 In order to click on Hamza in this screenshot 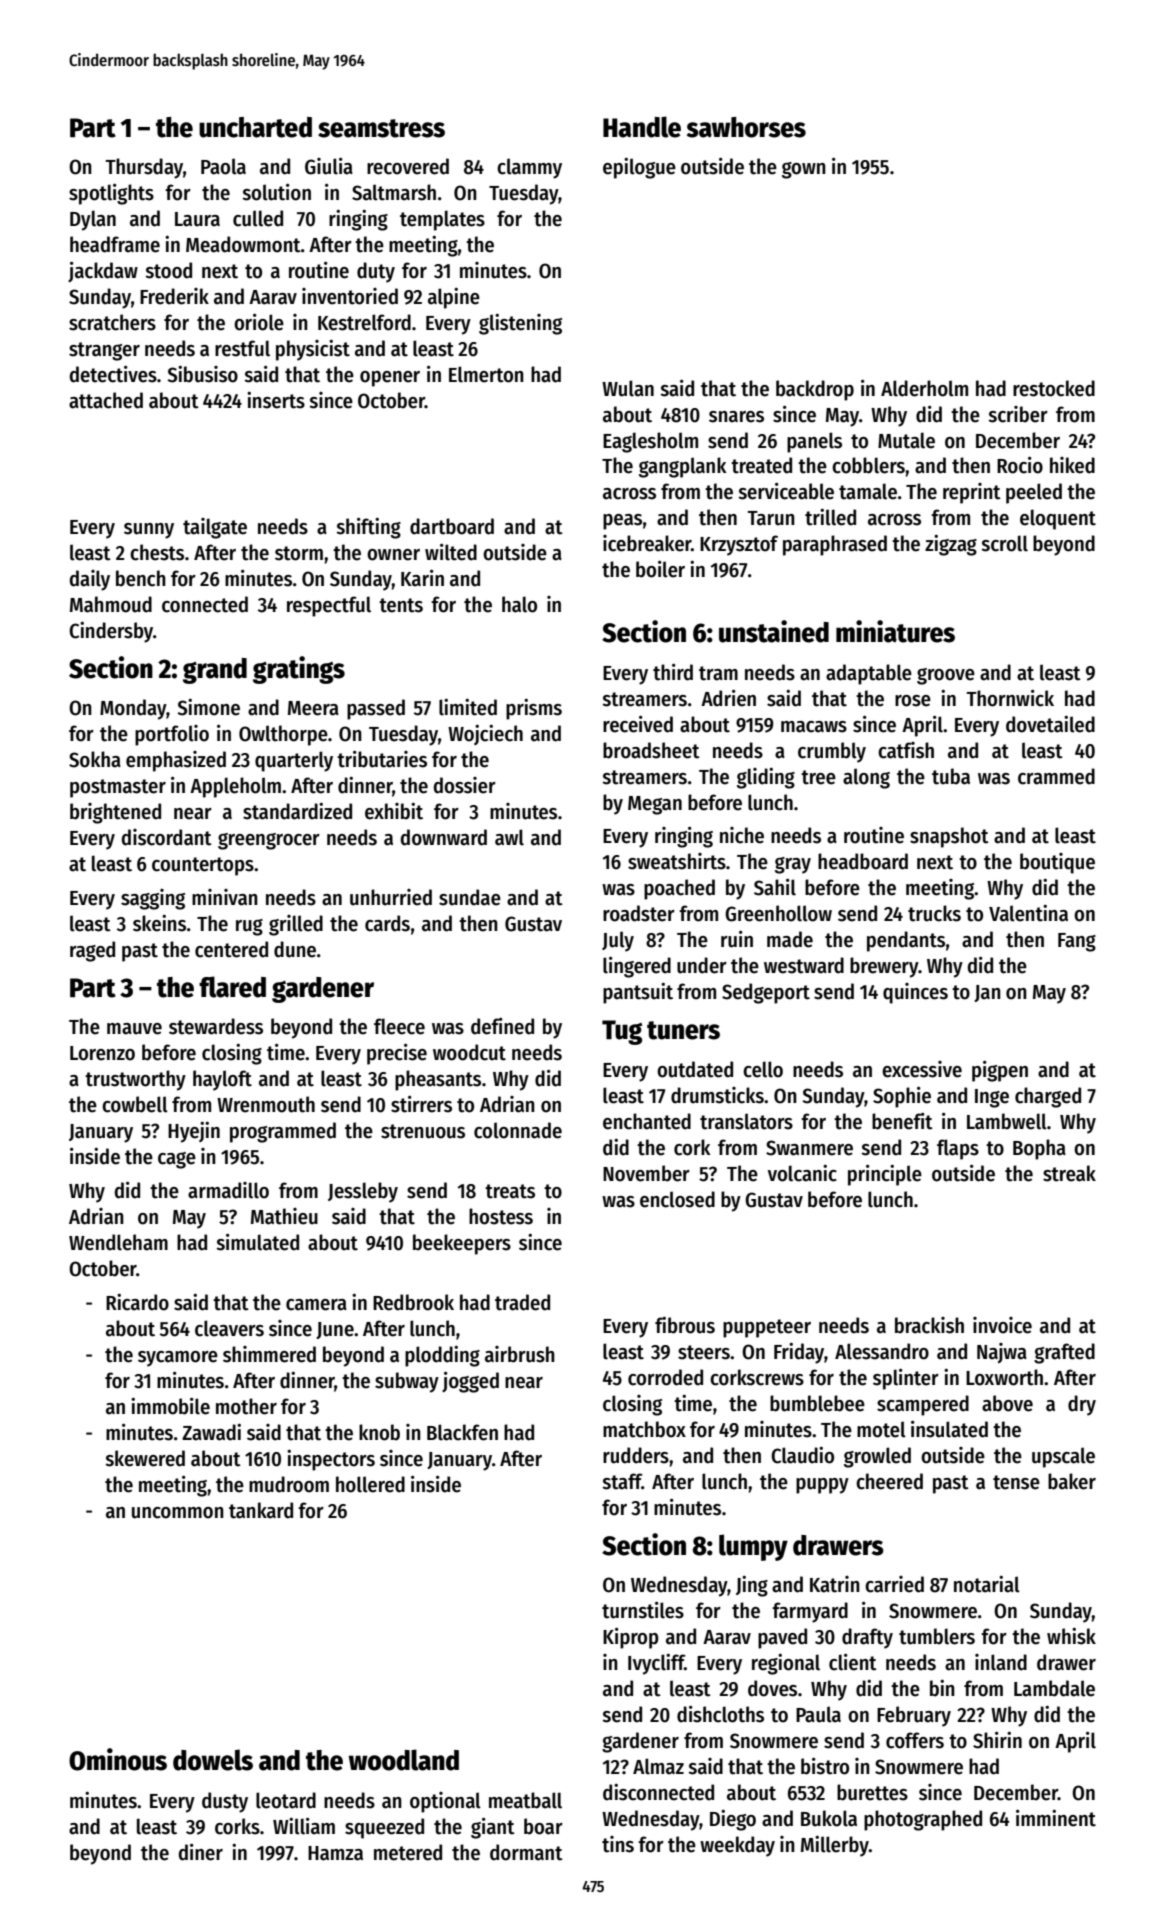, I will do `click(335, 1853)`.
